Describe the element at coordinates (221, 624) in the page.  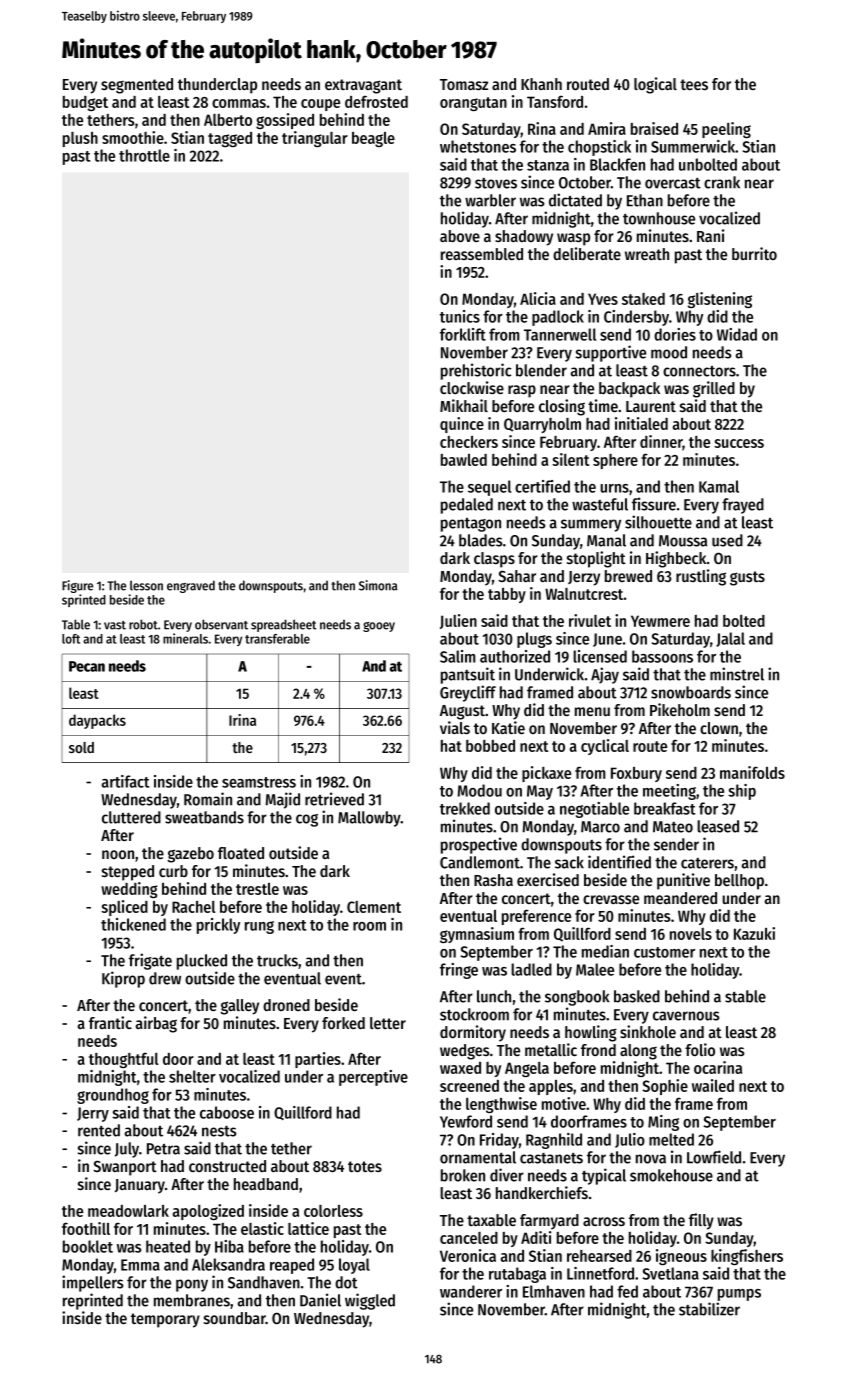
I see `observant` at that location.
